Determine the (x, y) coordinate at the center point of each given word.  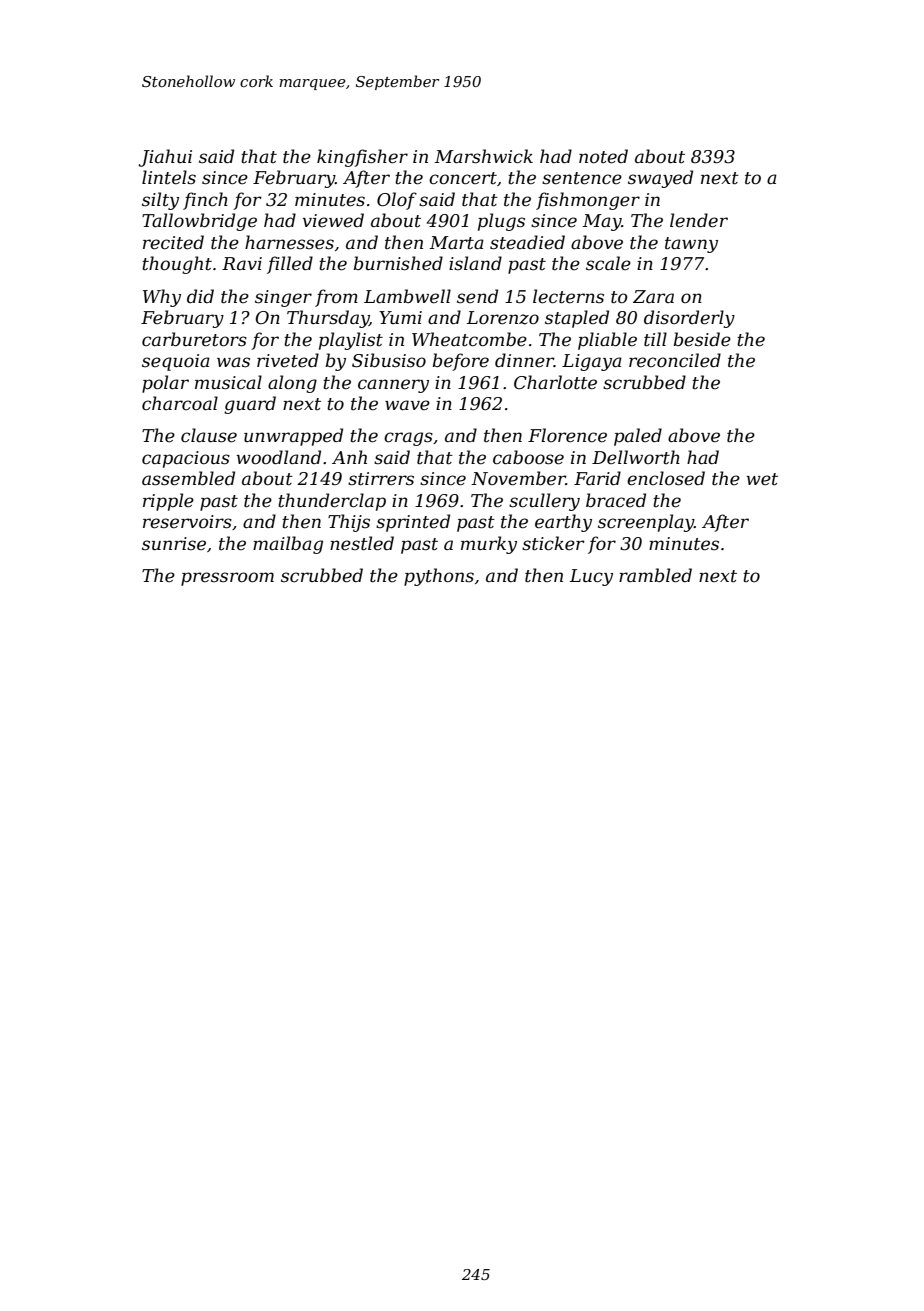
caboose (528, 457)
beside (702, 339)
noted (603, 156)
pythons (439, 577)
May (602, 222)
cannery (393, 386)
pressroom (227, 579)
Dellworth (636, 457)
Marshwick (484, 156)
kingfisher (362, 158)
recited (173, 242)
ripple (168, 502)
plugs (501, 222)
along (292, 384)
